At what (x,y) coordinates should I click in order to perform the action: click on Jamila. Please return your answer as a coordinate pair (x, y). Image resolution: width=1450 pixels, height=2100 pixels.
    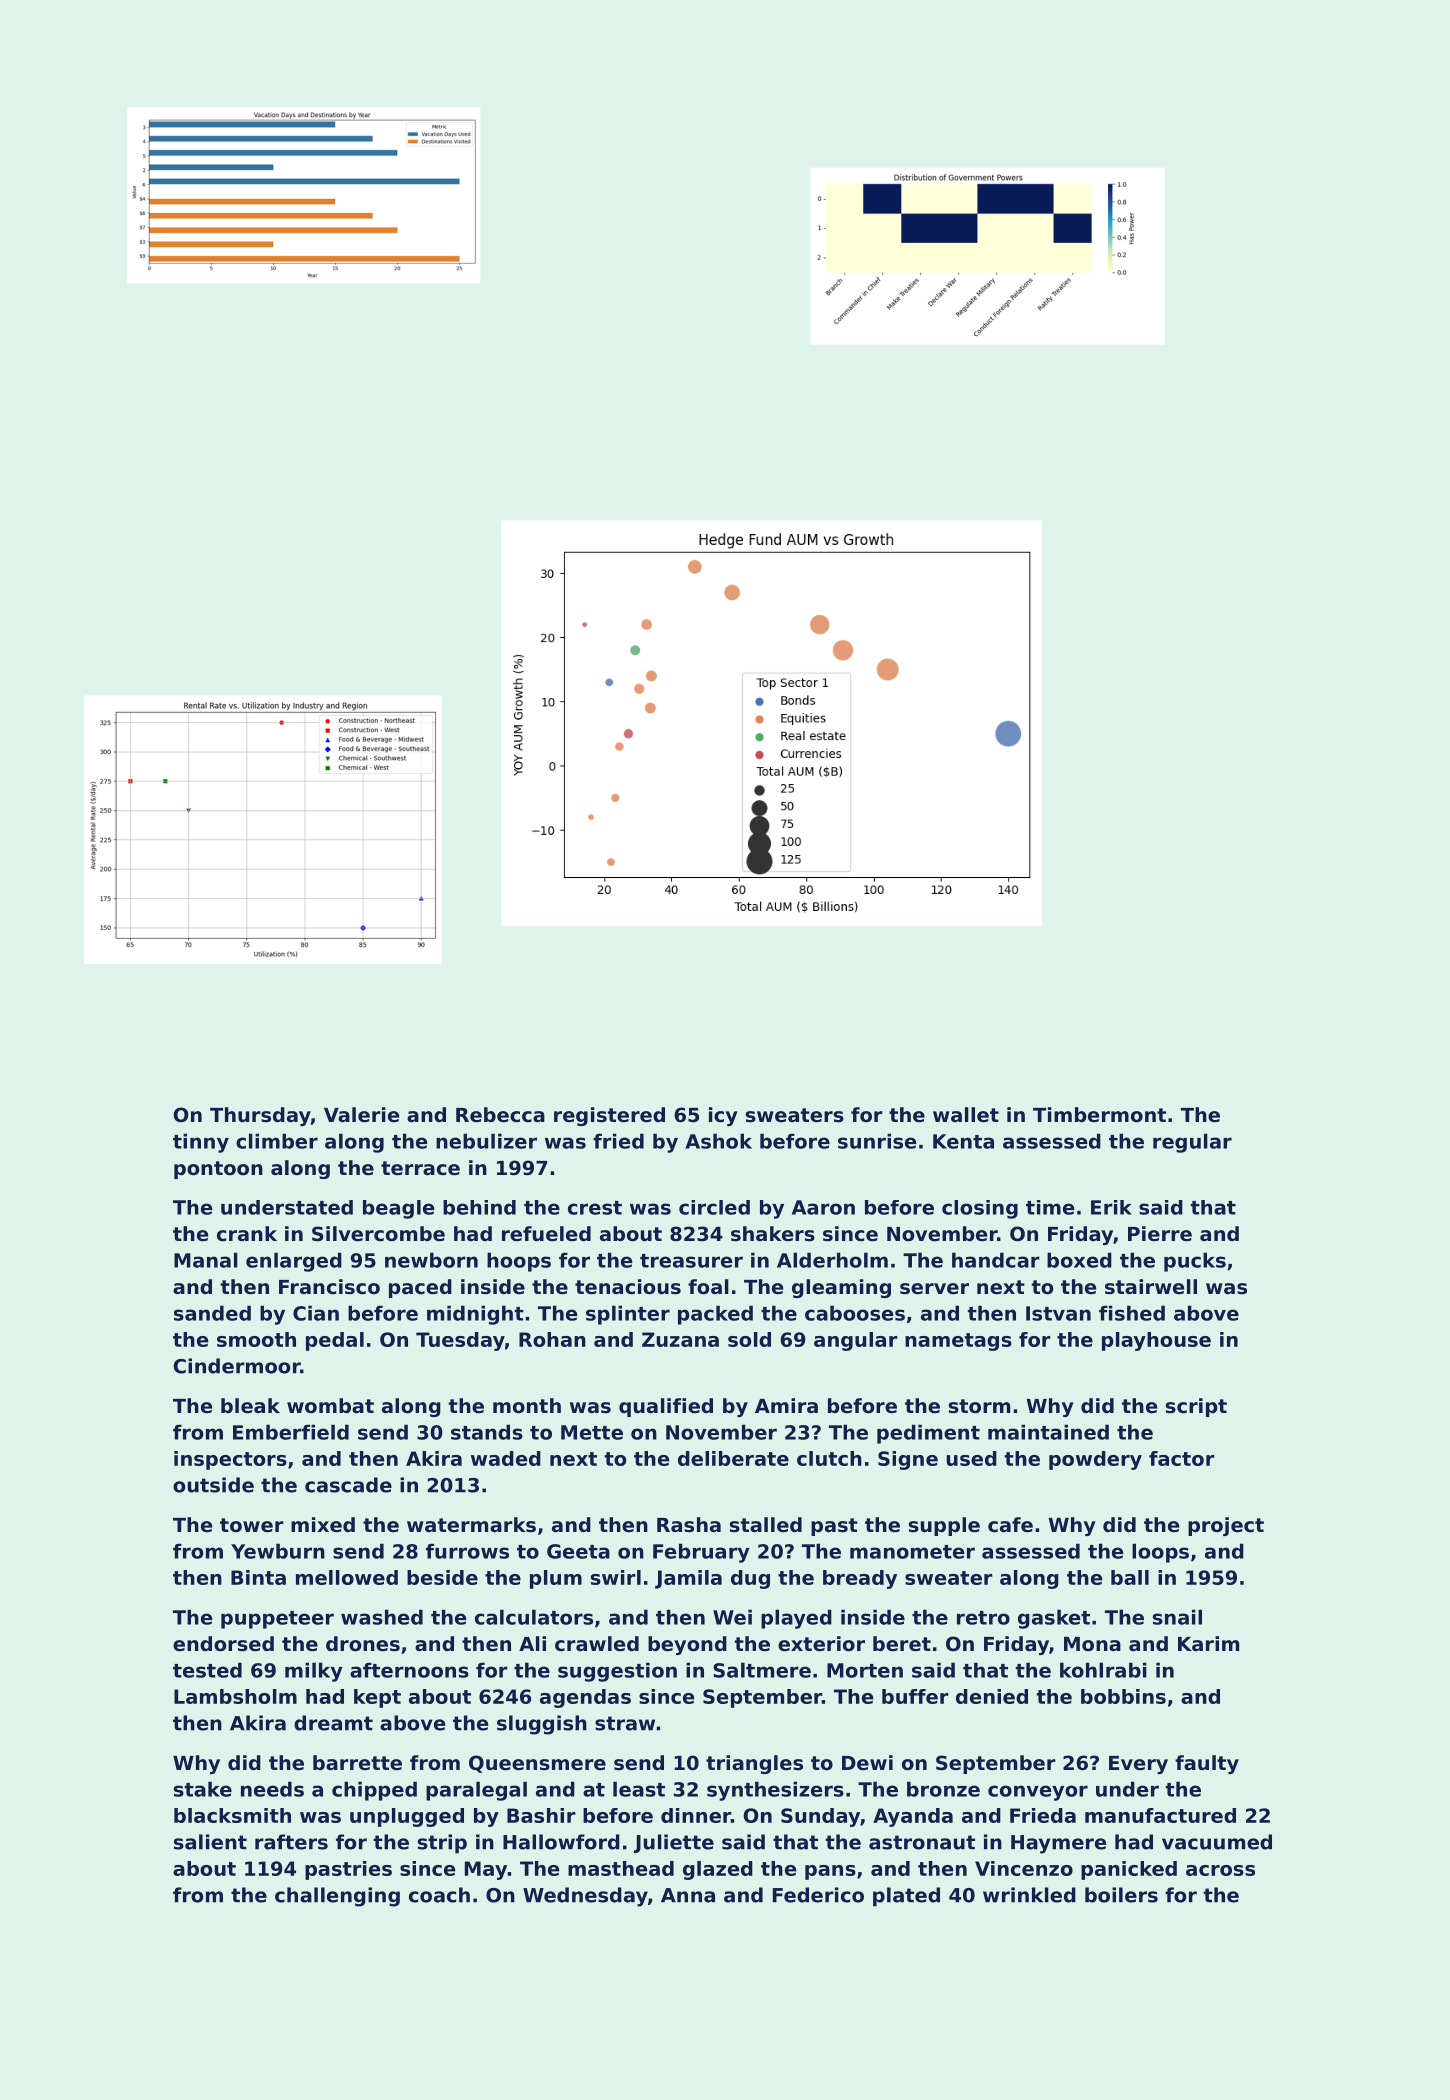
    Looking at the image, I should click on (688, 1579).
